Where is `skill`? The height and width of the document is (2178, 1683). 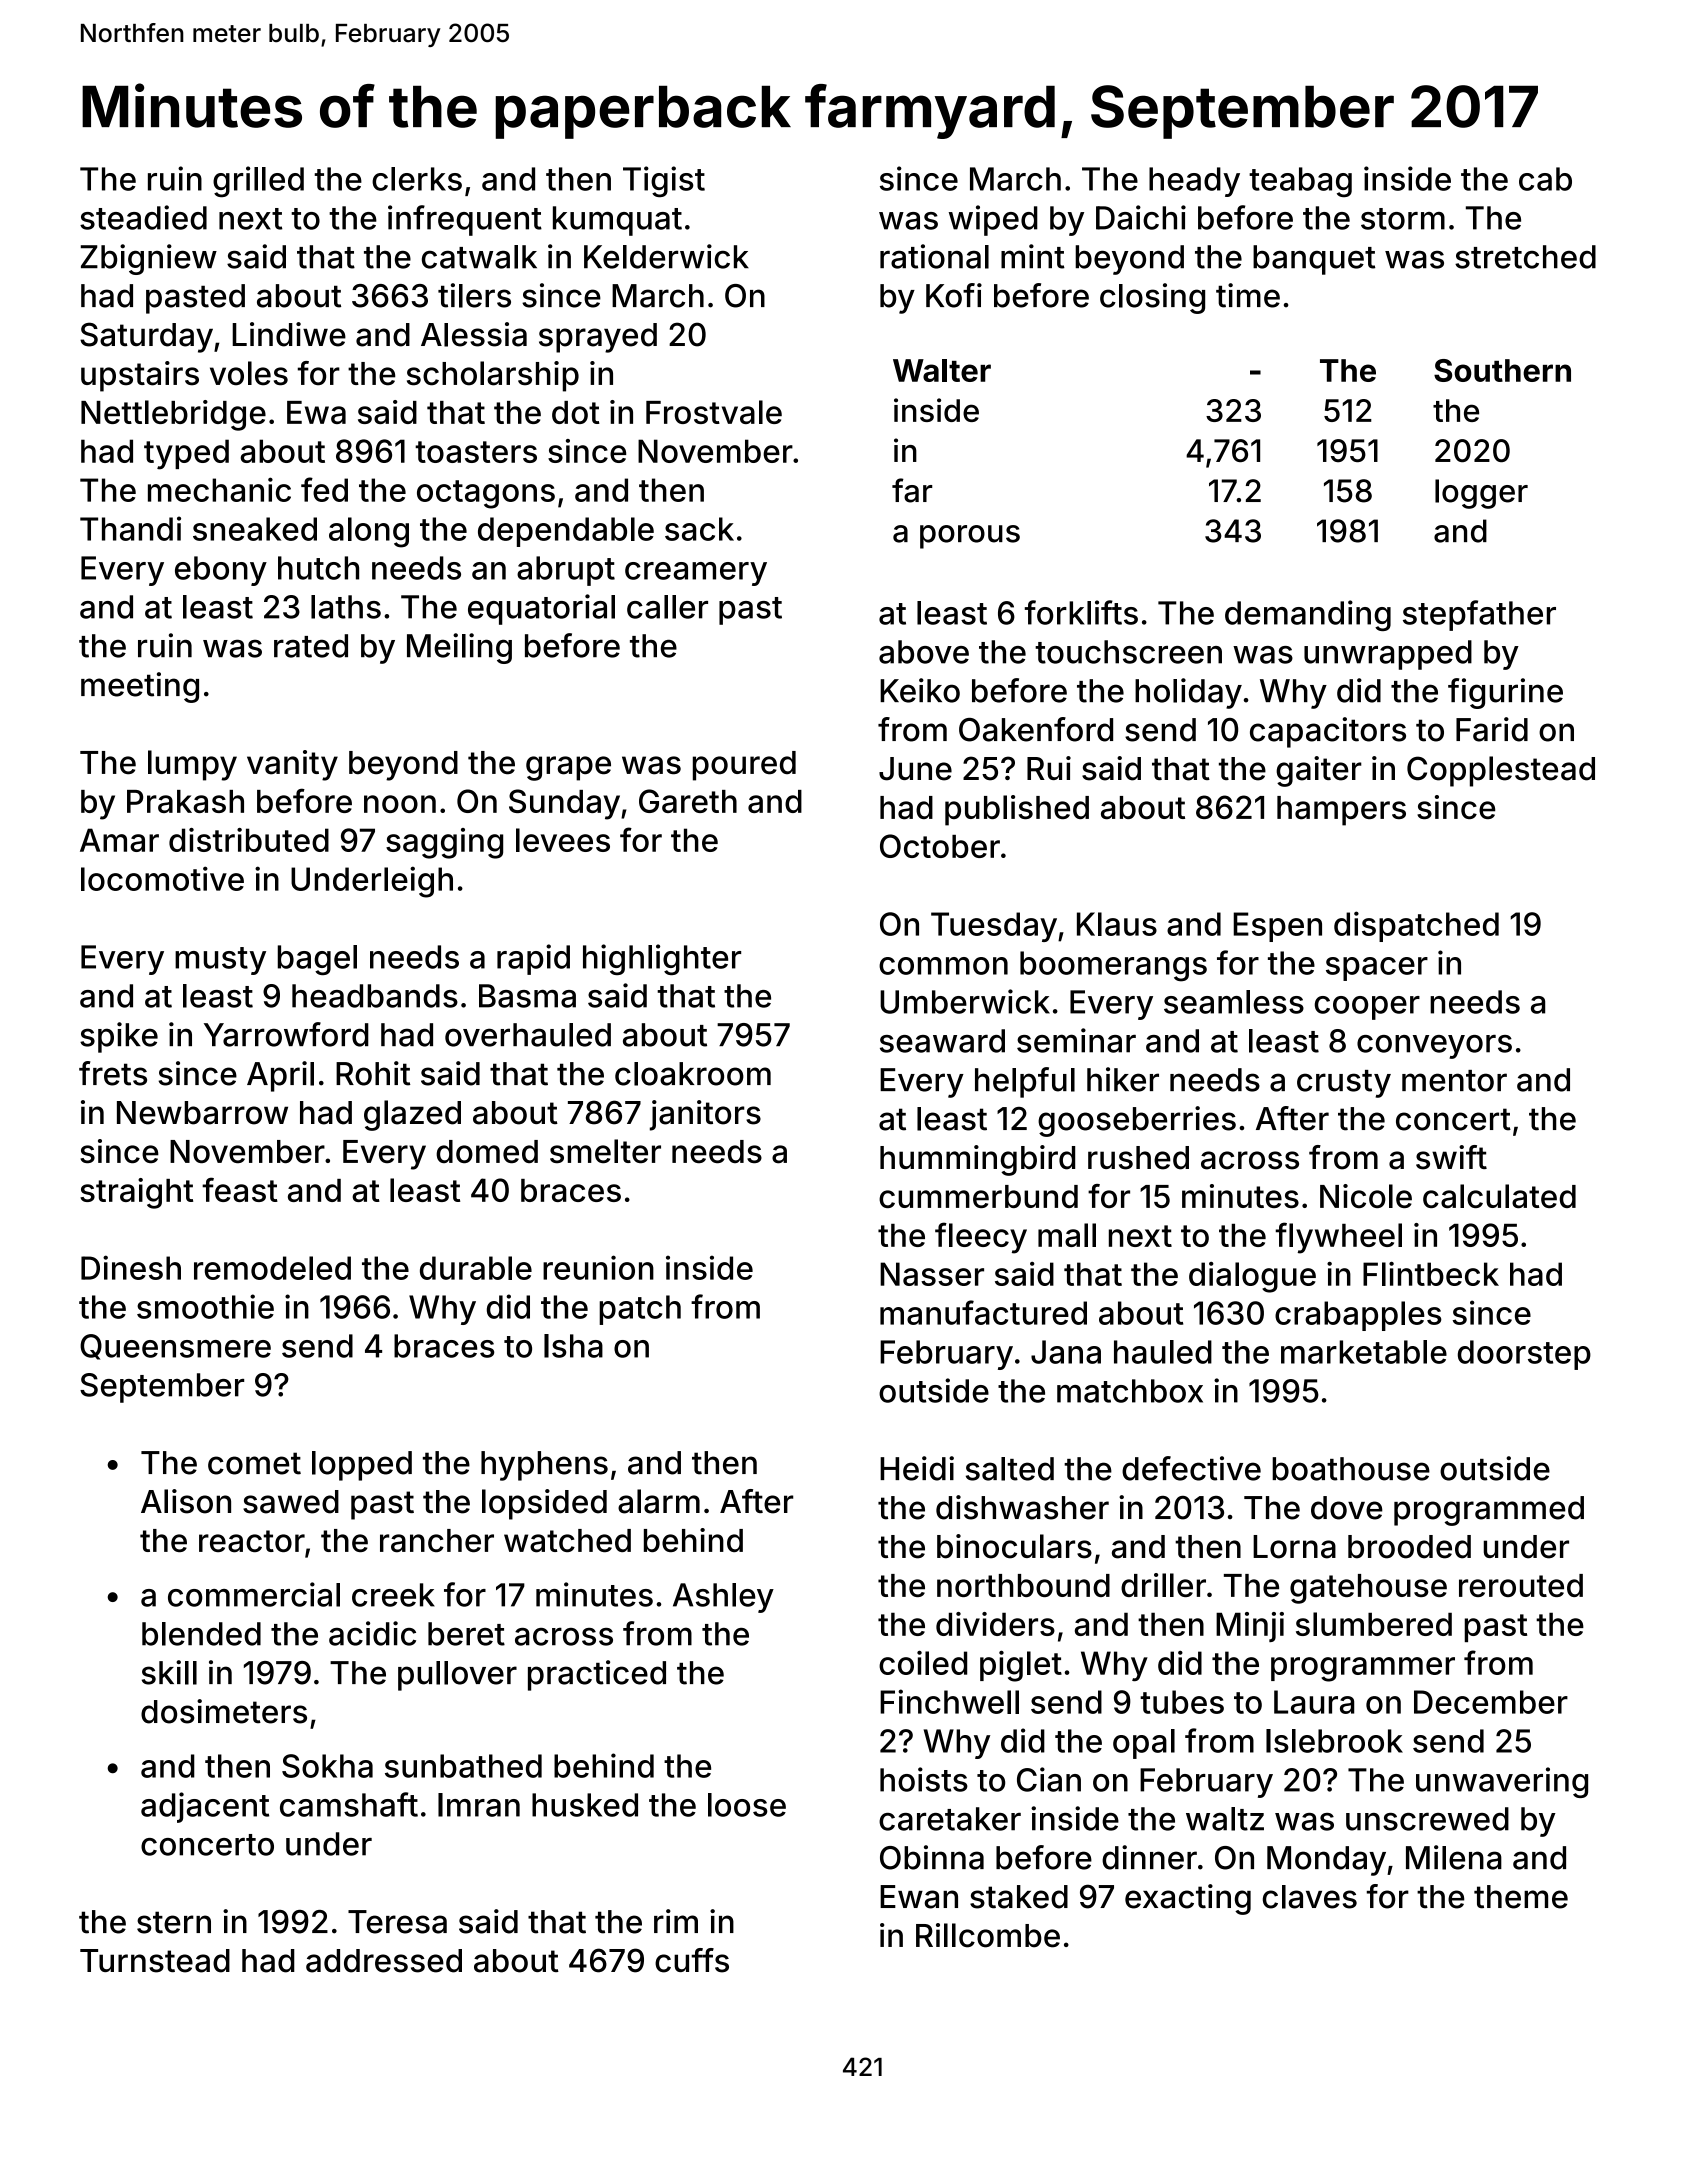
skill is located at coordinates (169, 1672).
